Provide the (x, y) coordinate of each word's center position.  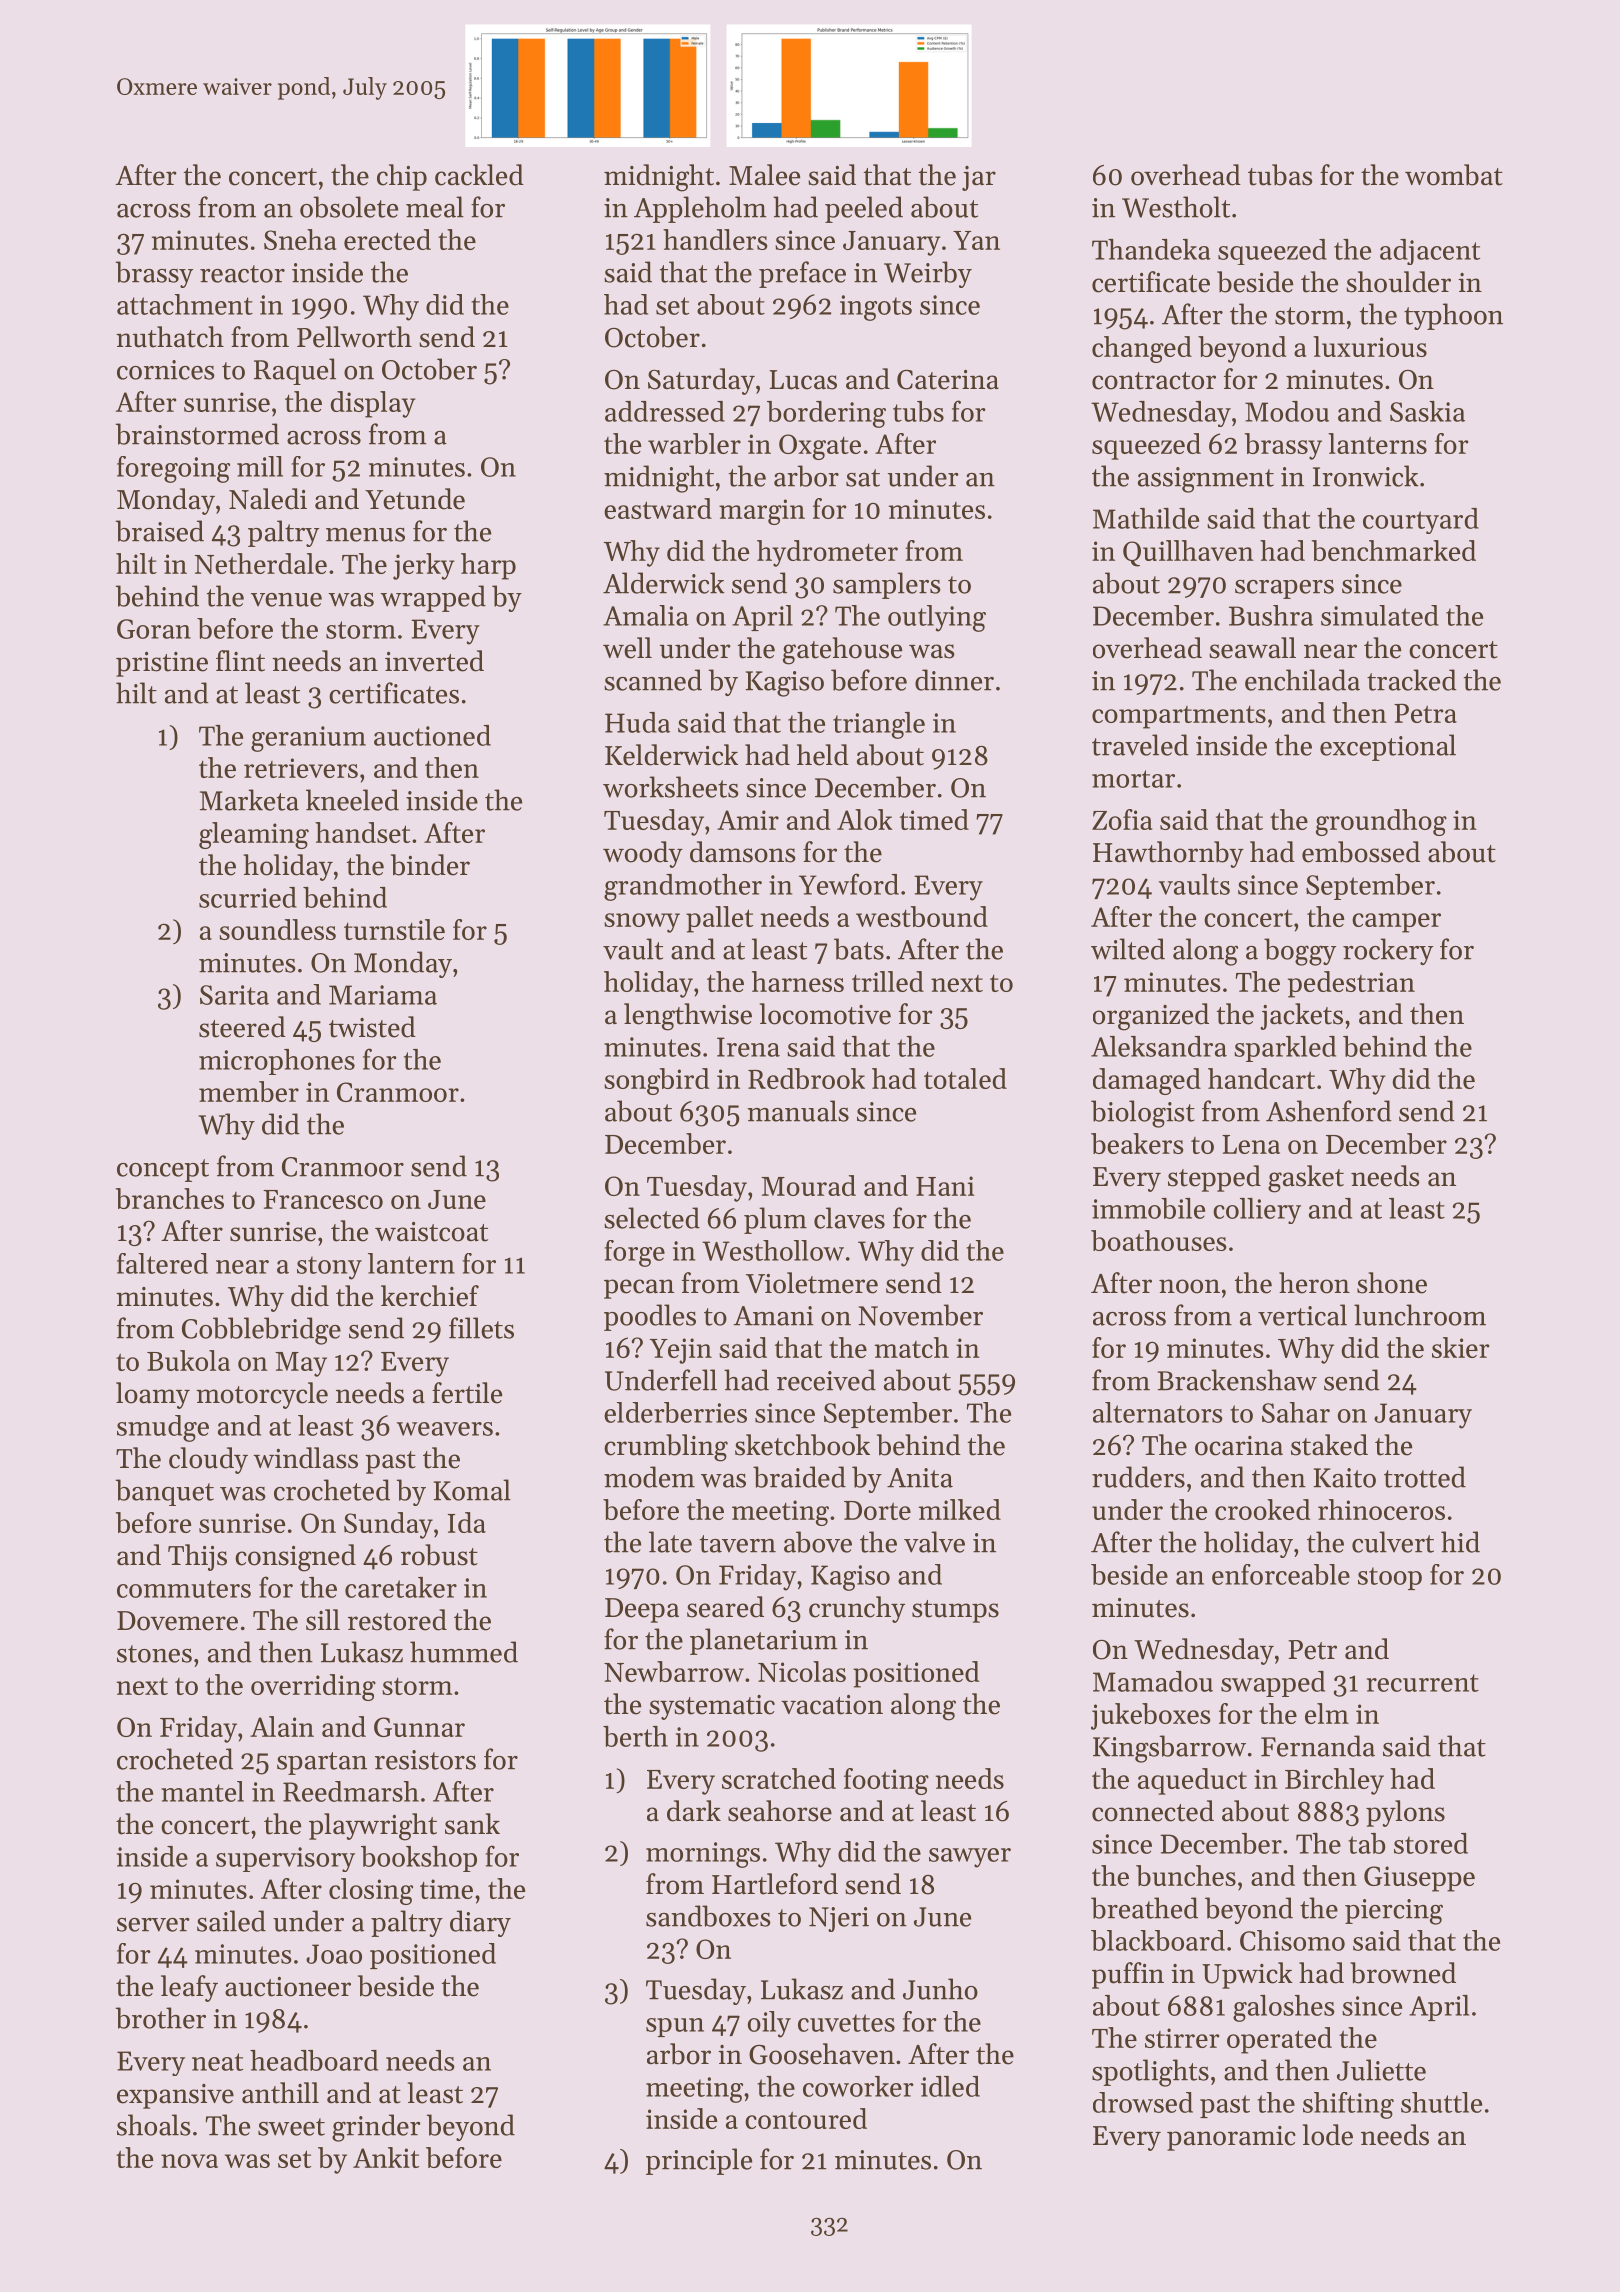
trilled (888, 981)
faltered (162, 1263)
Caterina (948, 380)
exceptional (1388, 747)
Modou (1287, 411)
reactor (242, 274)
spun (675, 2027)
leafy (189, 1988)
